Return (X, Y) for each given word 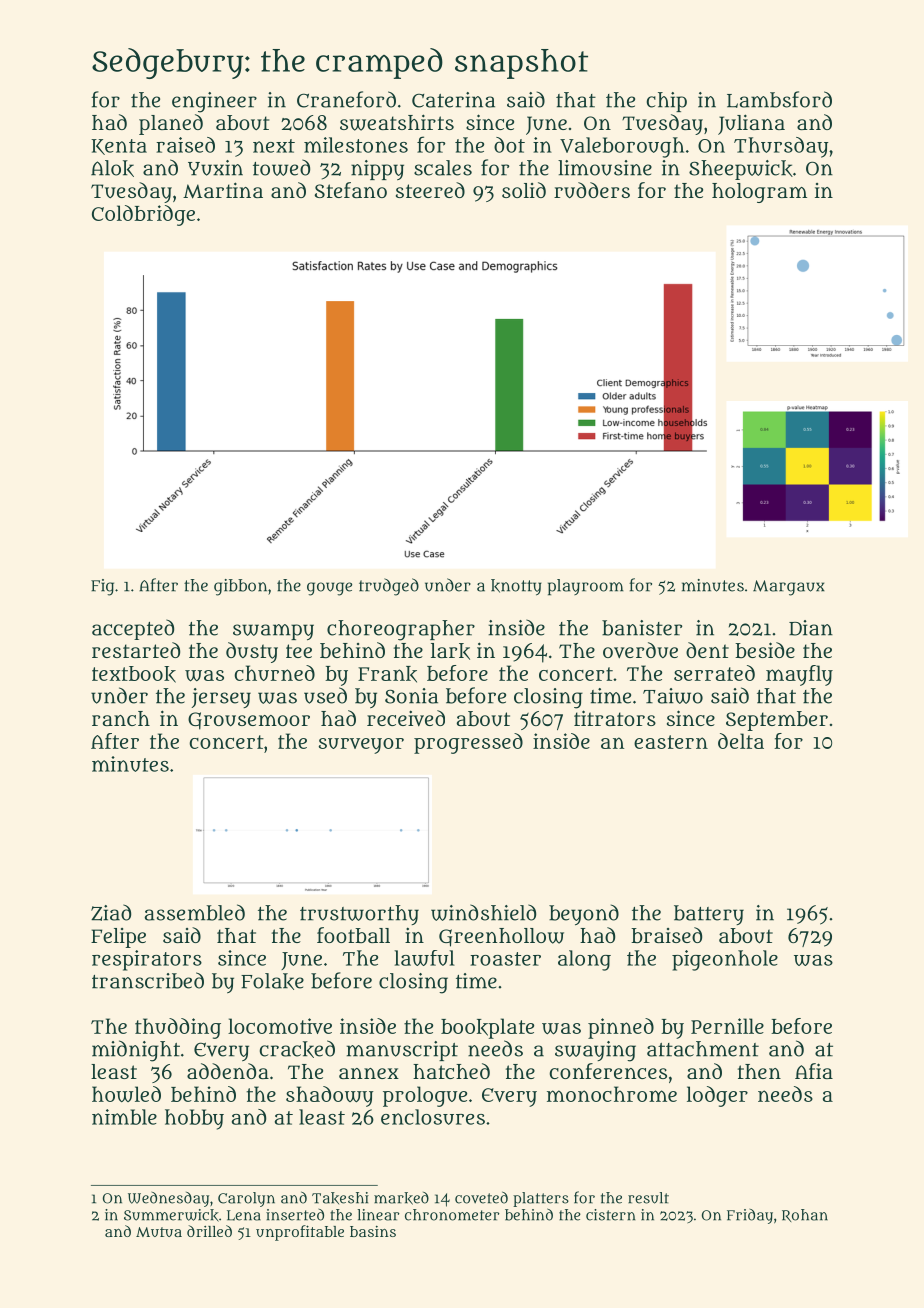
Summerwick (171, 1215)
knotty (516, 587)
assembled (195, 912)
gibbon (240, 587)
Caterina (453, 100)
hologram (759, 193)
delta (741, 741)
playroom (586, 587)
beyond (584, 914)
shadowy (330, 1096)
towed (281, 167)
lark (450, 651)
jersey (221, 698)
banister (642, 628)
